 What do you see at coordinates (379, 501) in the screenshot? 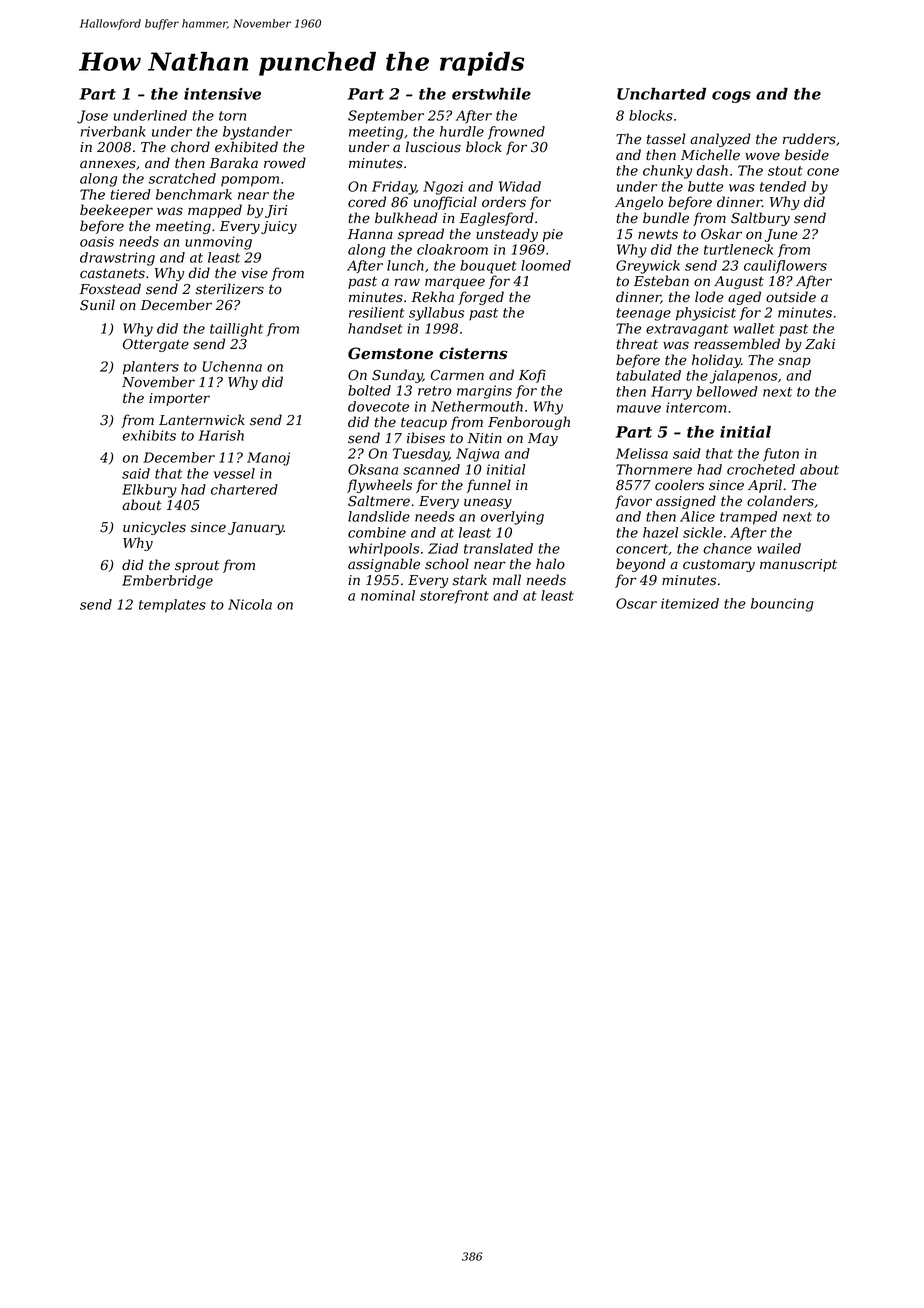
I see `Saltmere` at bounding box center [379, 501].
